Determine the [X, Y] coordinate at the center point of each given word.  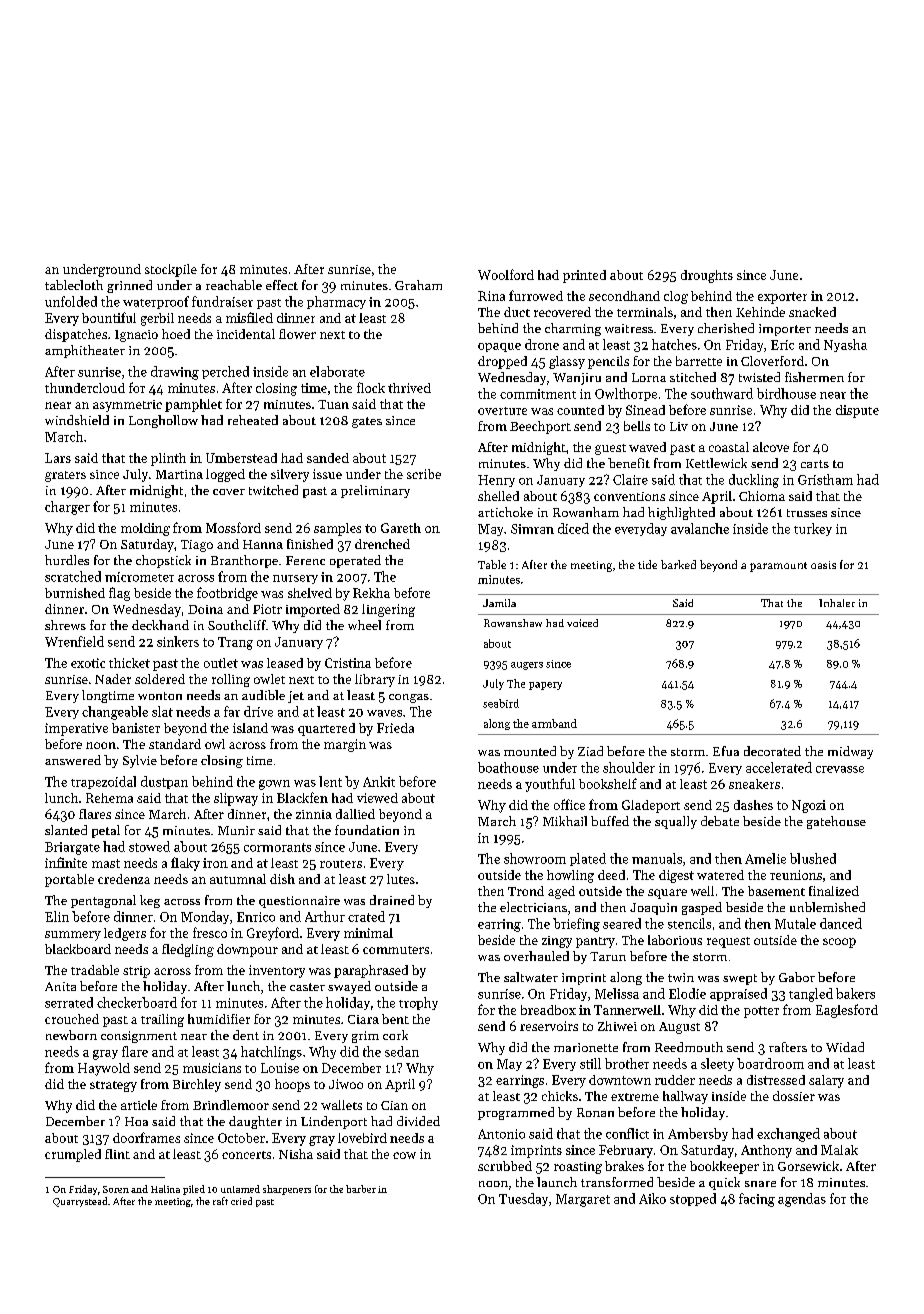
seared [622, 923]
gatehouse [836, 822]
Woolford [506, 274]
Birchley [197, 1085]
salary [826, 1081]
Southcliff [237, 625]
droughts [707, 276]
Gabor [797, 977]
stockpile [171, 270]
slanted [66, 830]
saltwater [531, 977]
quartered [326, 729]
